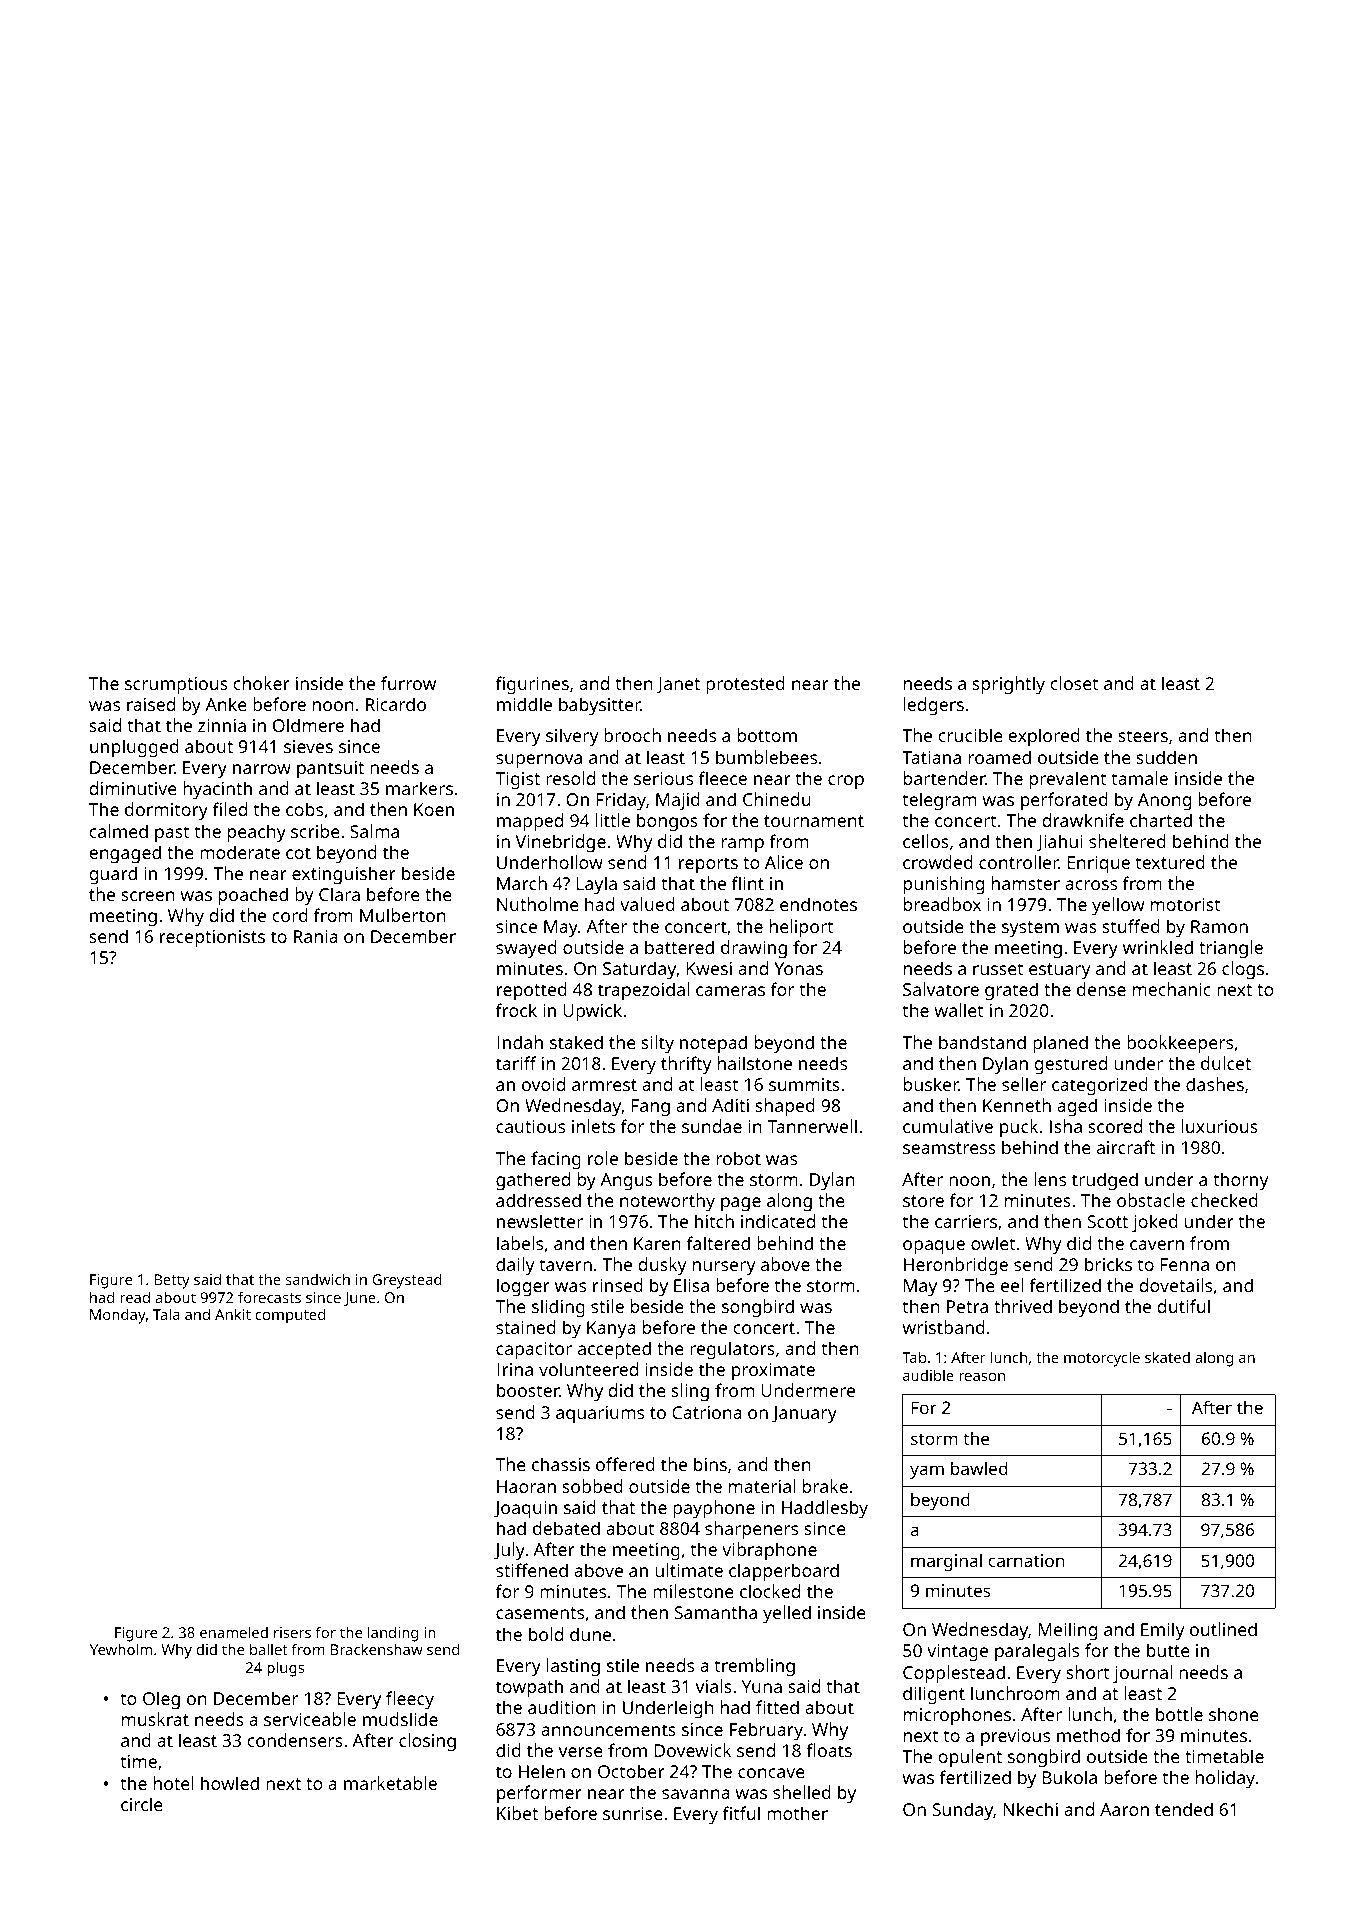 This document has height=1929, width=1364. Describe the element at coordinates (678, 685) in the document. I see `Janet` at that location.
